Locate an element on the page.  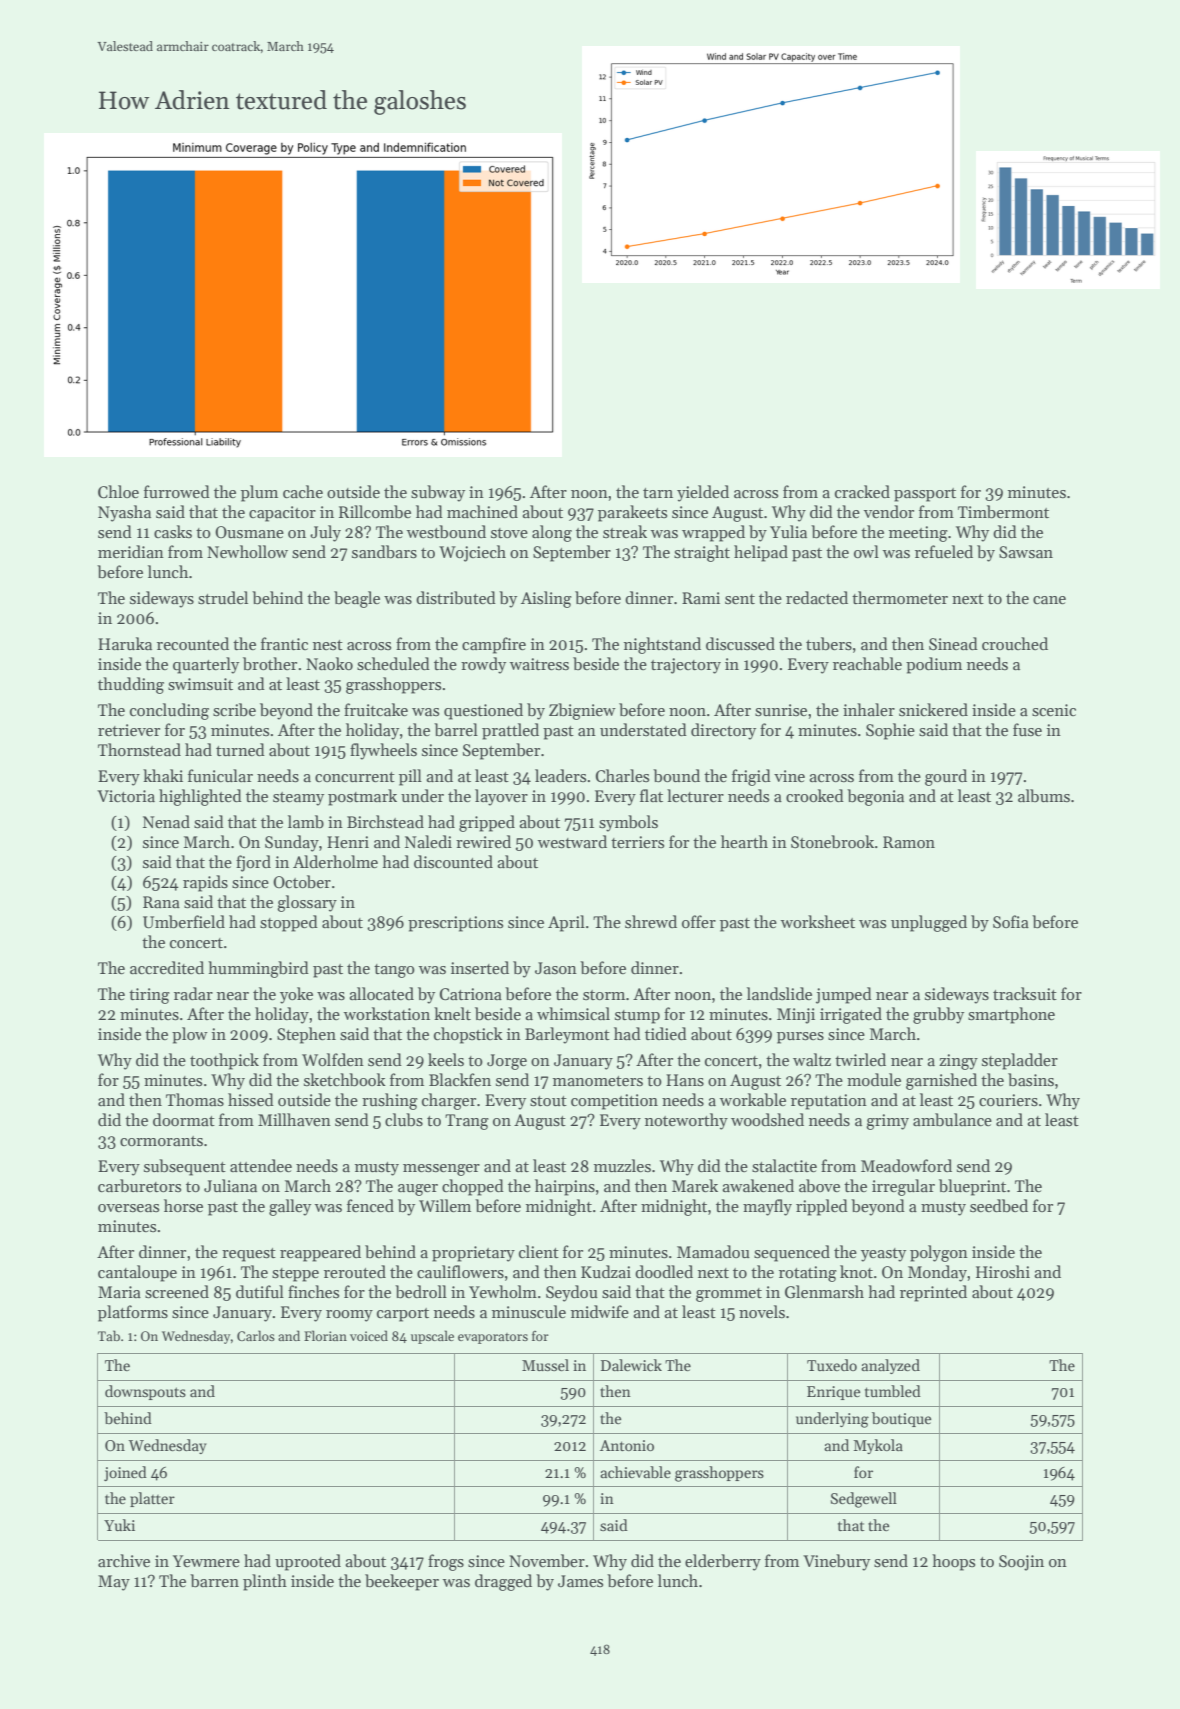
dutiful is located at coordinates (260, 1291).
